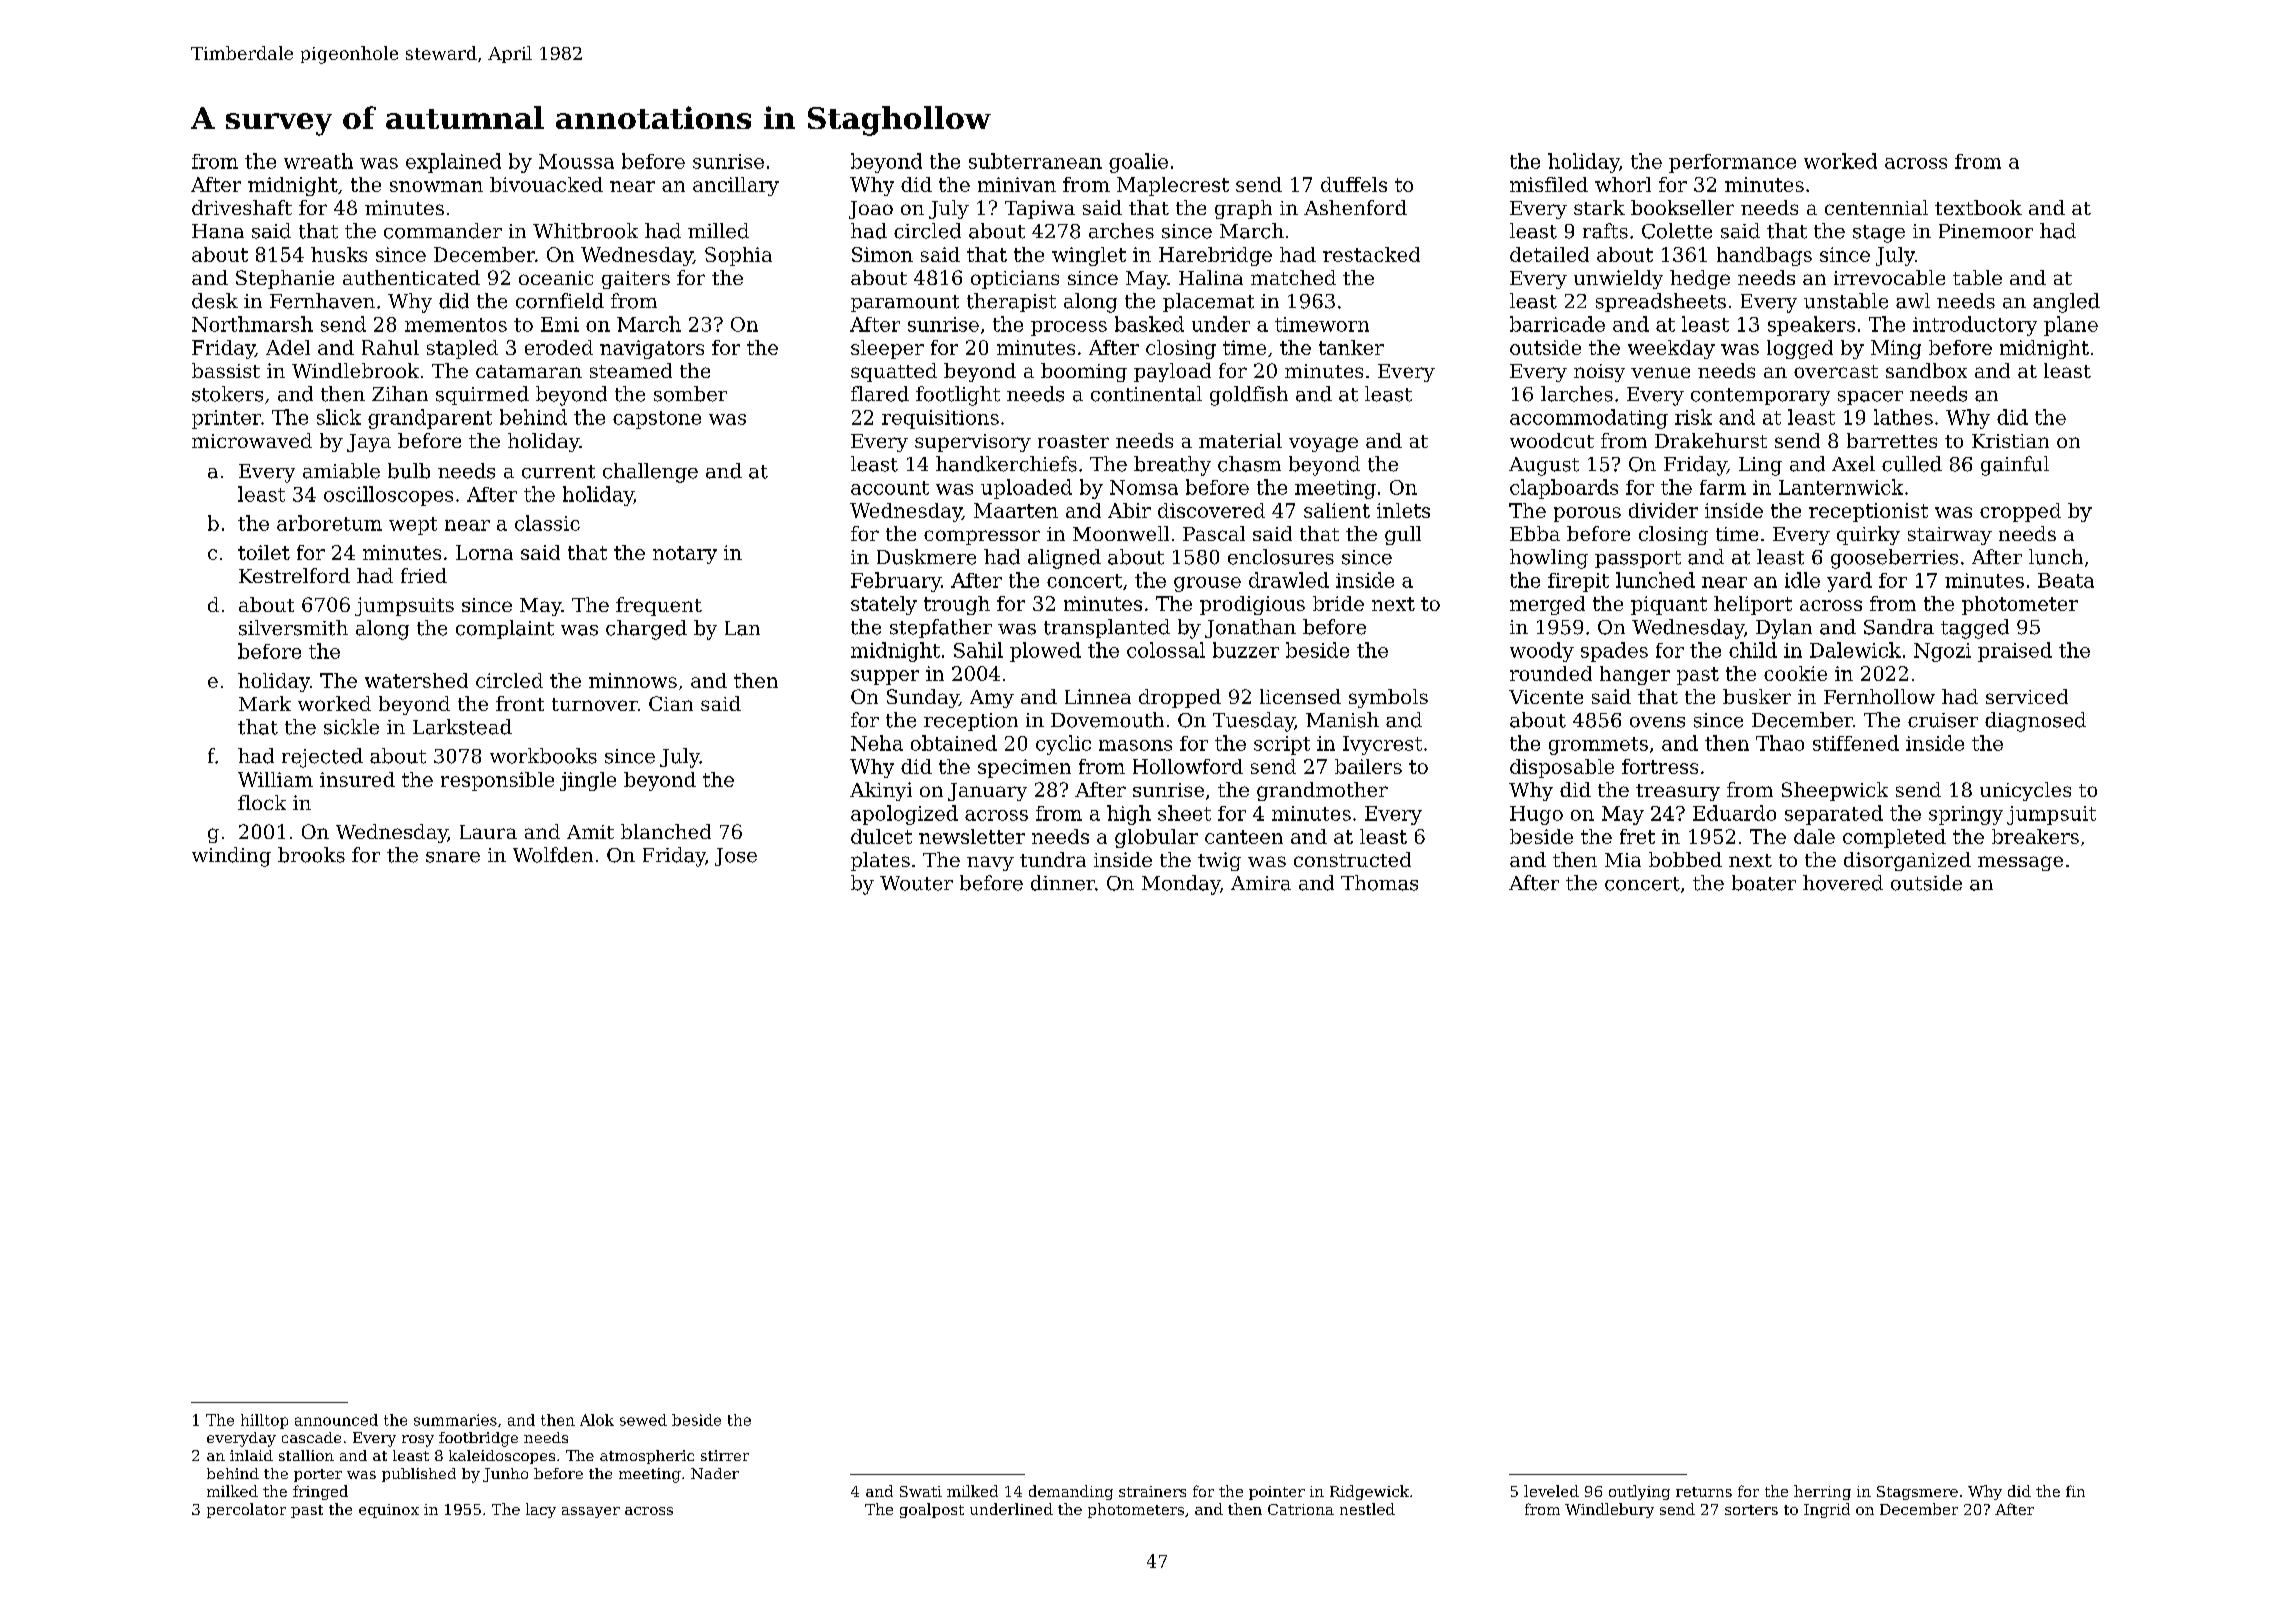 This image has height=1620, width=2292. Describe the element at coordinates (973, 443) in the image. I see `supervisory` at that location.
